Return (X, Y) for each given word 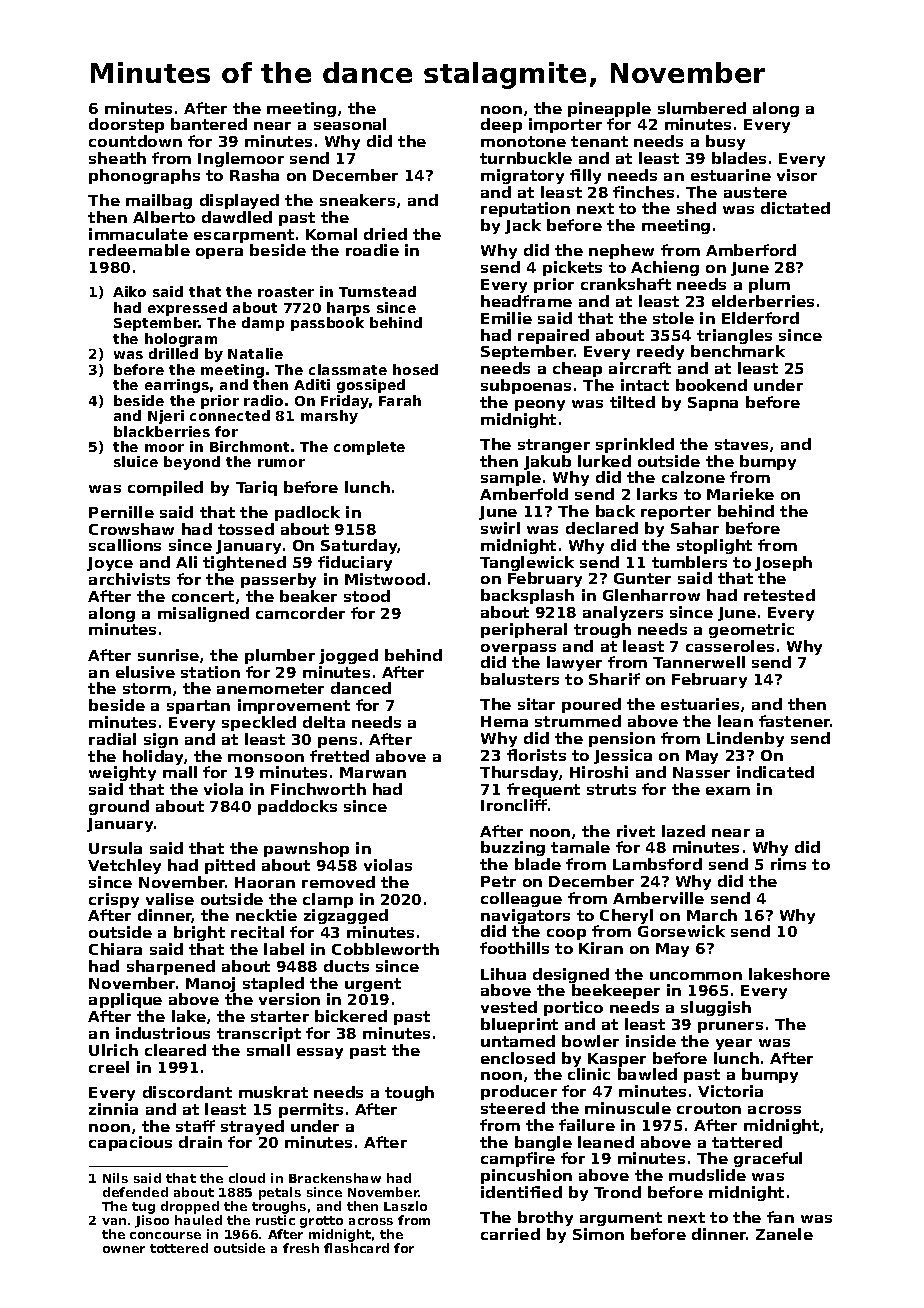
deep (501, 125)
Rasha (254, 175)
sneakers (357, 200)
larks (657, 494)
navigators (525, 916)
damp (263, 324)
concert (203, 596)
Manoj (210, 984)
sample (511, 478)
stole (673, 318)
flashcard (356, 1248)
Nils (115, 1178)
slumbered (702, 108)
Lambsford (657, 864)
